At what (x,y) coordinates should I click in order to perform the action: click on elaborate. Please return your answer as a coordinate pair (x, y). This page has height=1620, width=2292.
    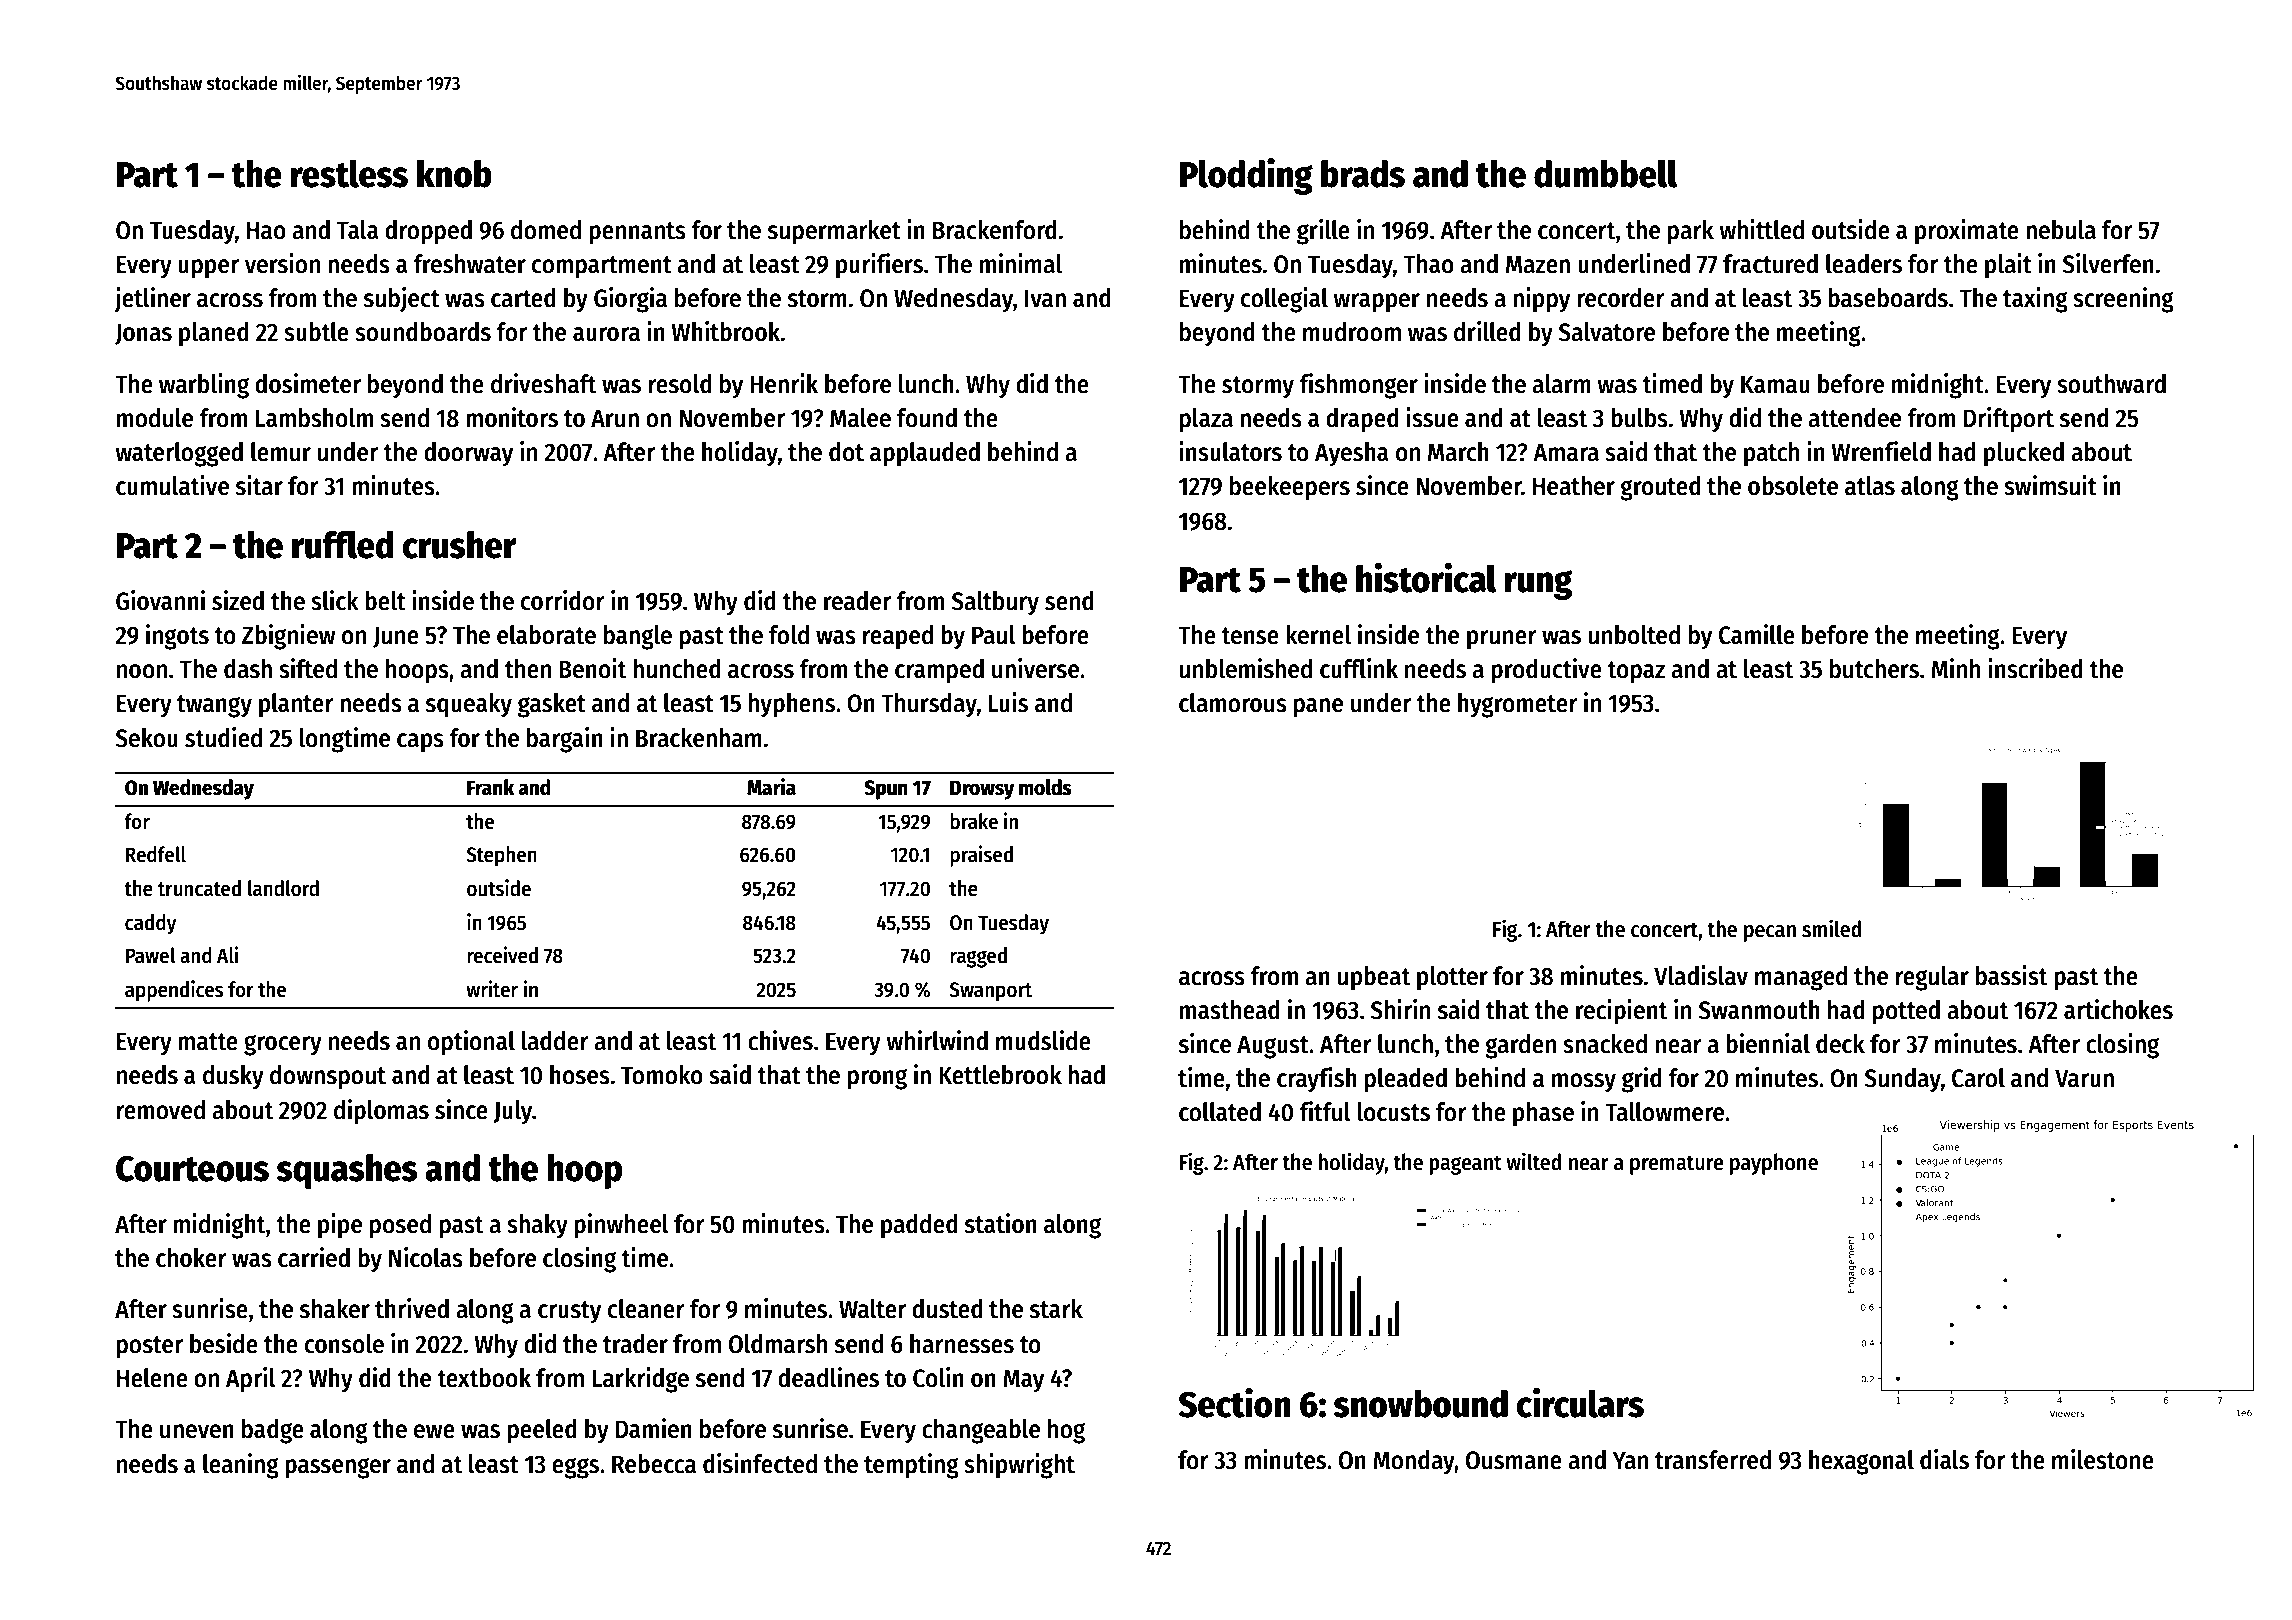
    Looking at the image, I should click on (546, 635).
